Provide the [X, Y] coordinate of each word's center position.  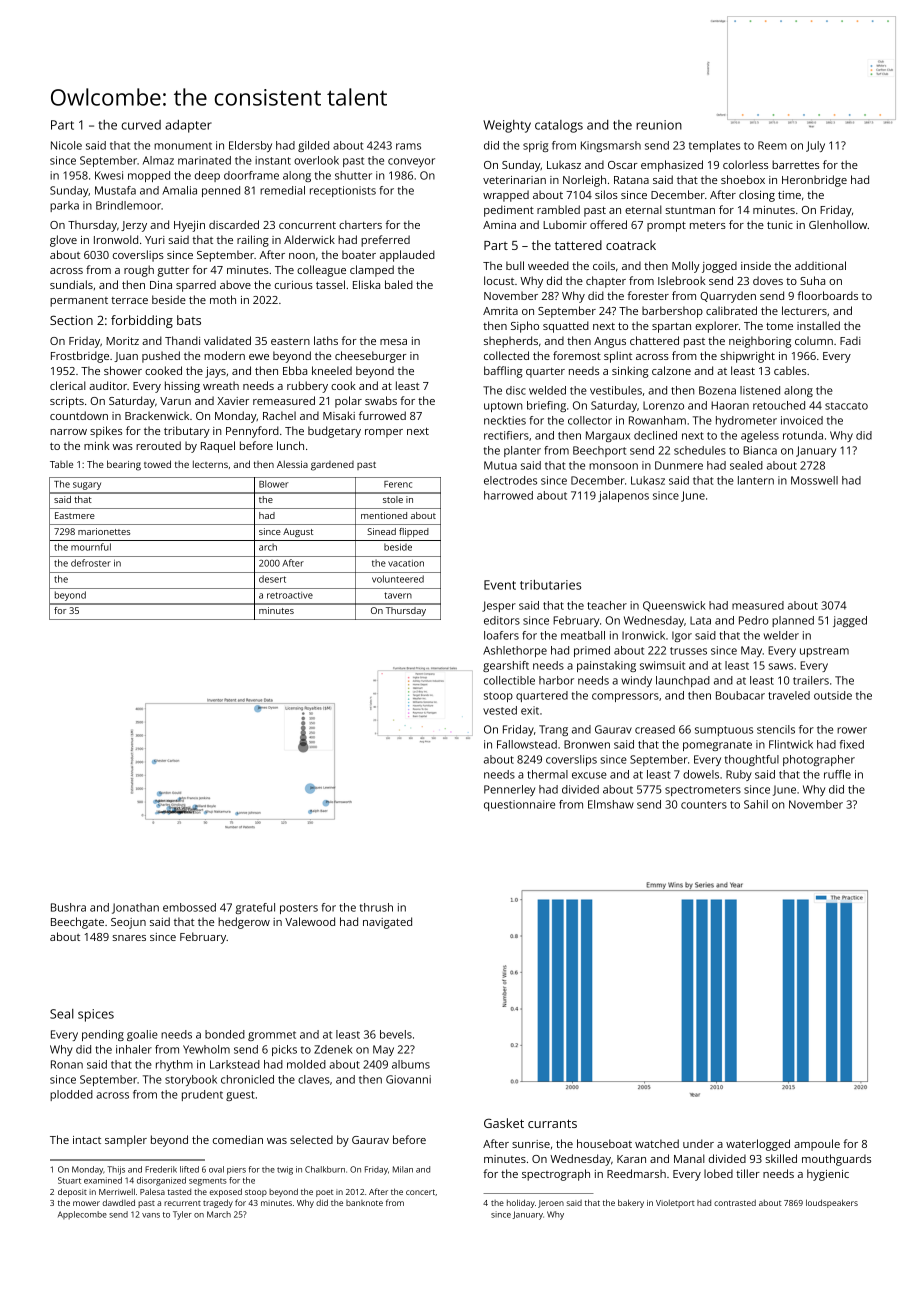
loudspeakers [832, 1203]
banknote [364, 1203]
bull [515, 265]
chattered [654, 340]
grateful [255, 908]
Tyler [182, 1215]
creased [655, 729]
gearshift [506, 666]
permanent [79, 302]
